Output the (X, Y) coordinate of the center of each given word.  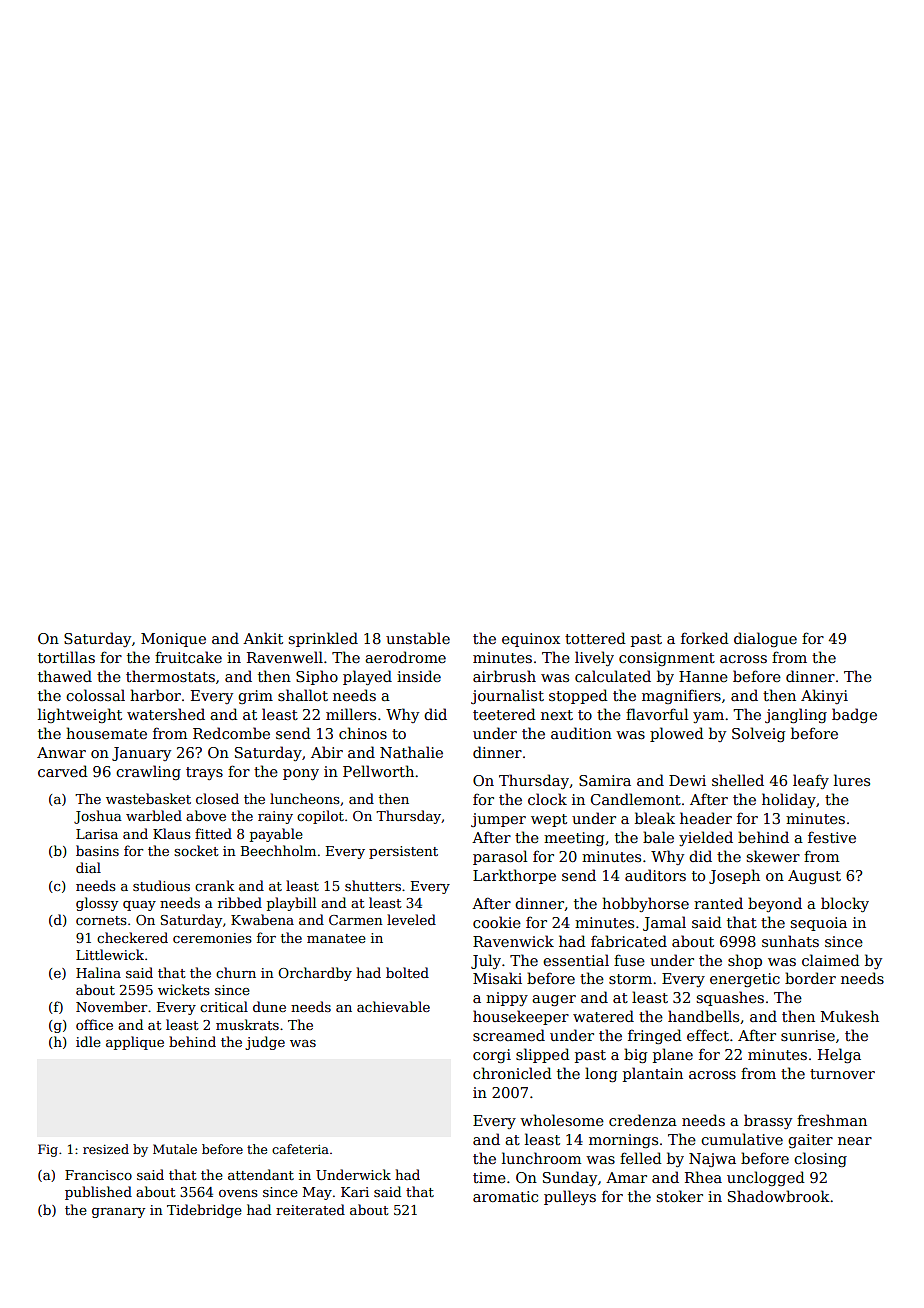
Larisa (97, 834)
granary (118, 1213)
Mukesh (850, 1016)
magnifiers (681, 696)
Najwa (712, 1160)
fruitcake (188, 657)
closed (217, 798)
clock (547, 799)
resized (106, 1149)
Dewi (687, 780)
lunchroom (541, 1158)
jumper (498, 820)
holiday (789, 800)
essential (576, 960)
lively (594, 658)
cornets (101, 920)
